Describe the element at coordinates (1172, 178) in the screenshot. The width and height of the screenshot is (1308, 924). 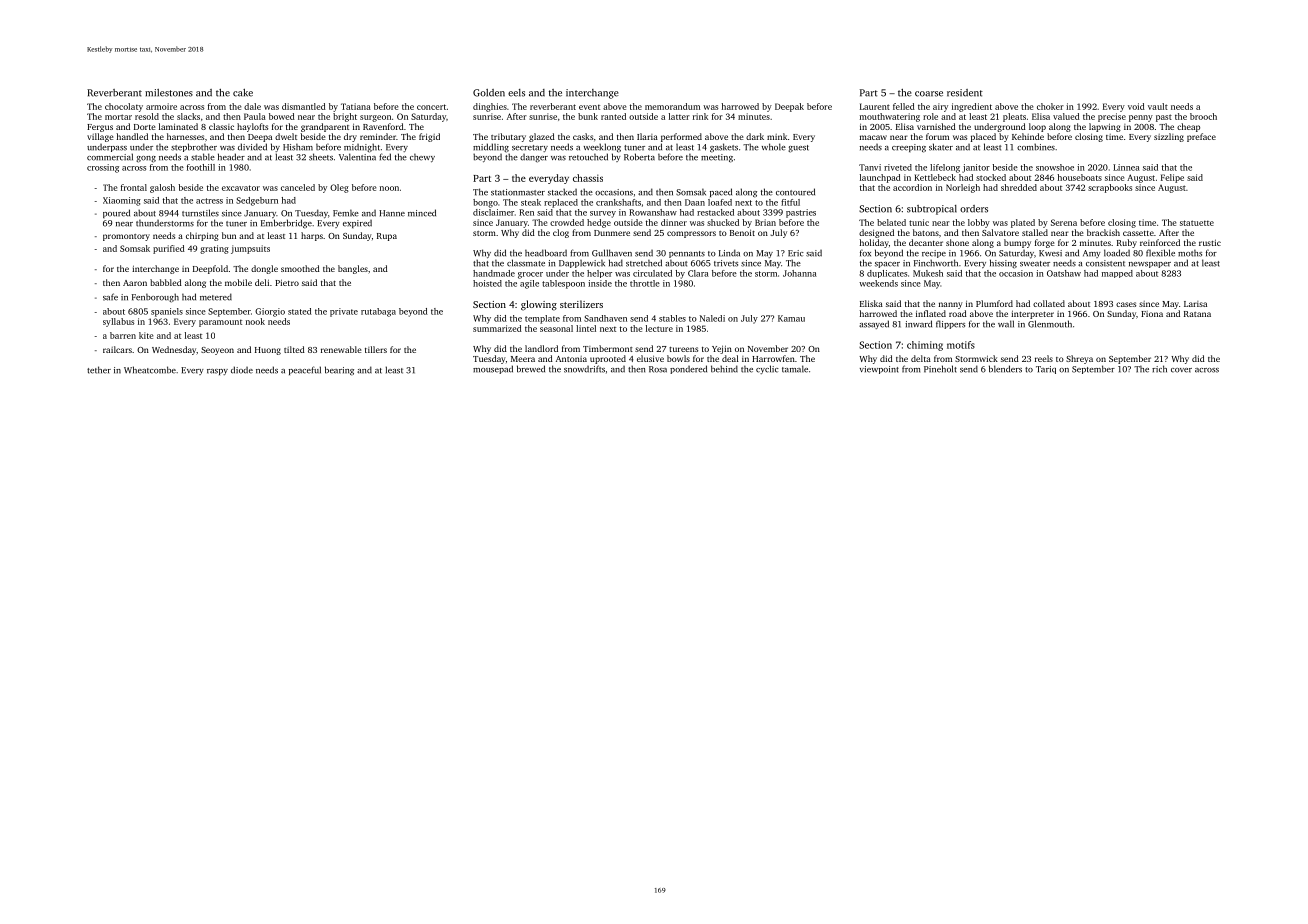
I see `Felipe` at that location.
